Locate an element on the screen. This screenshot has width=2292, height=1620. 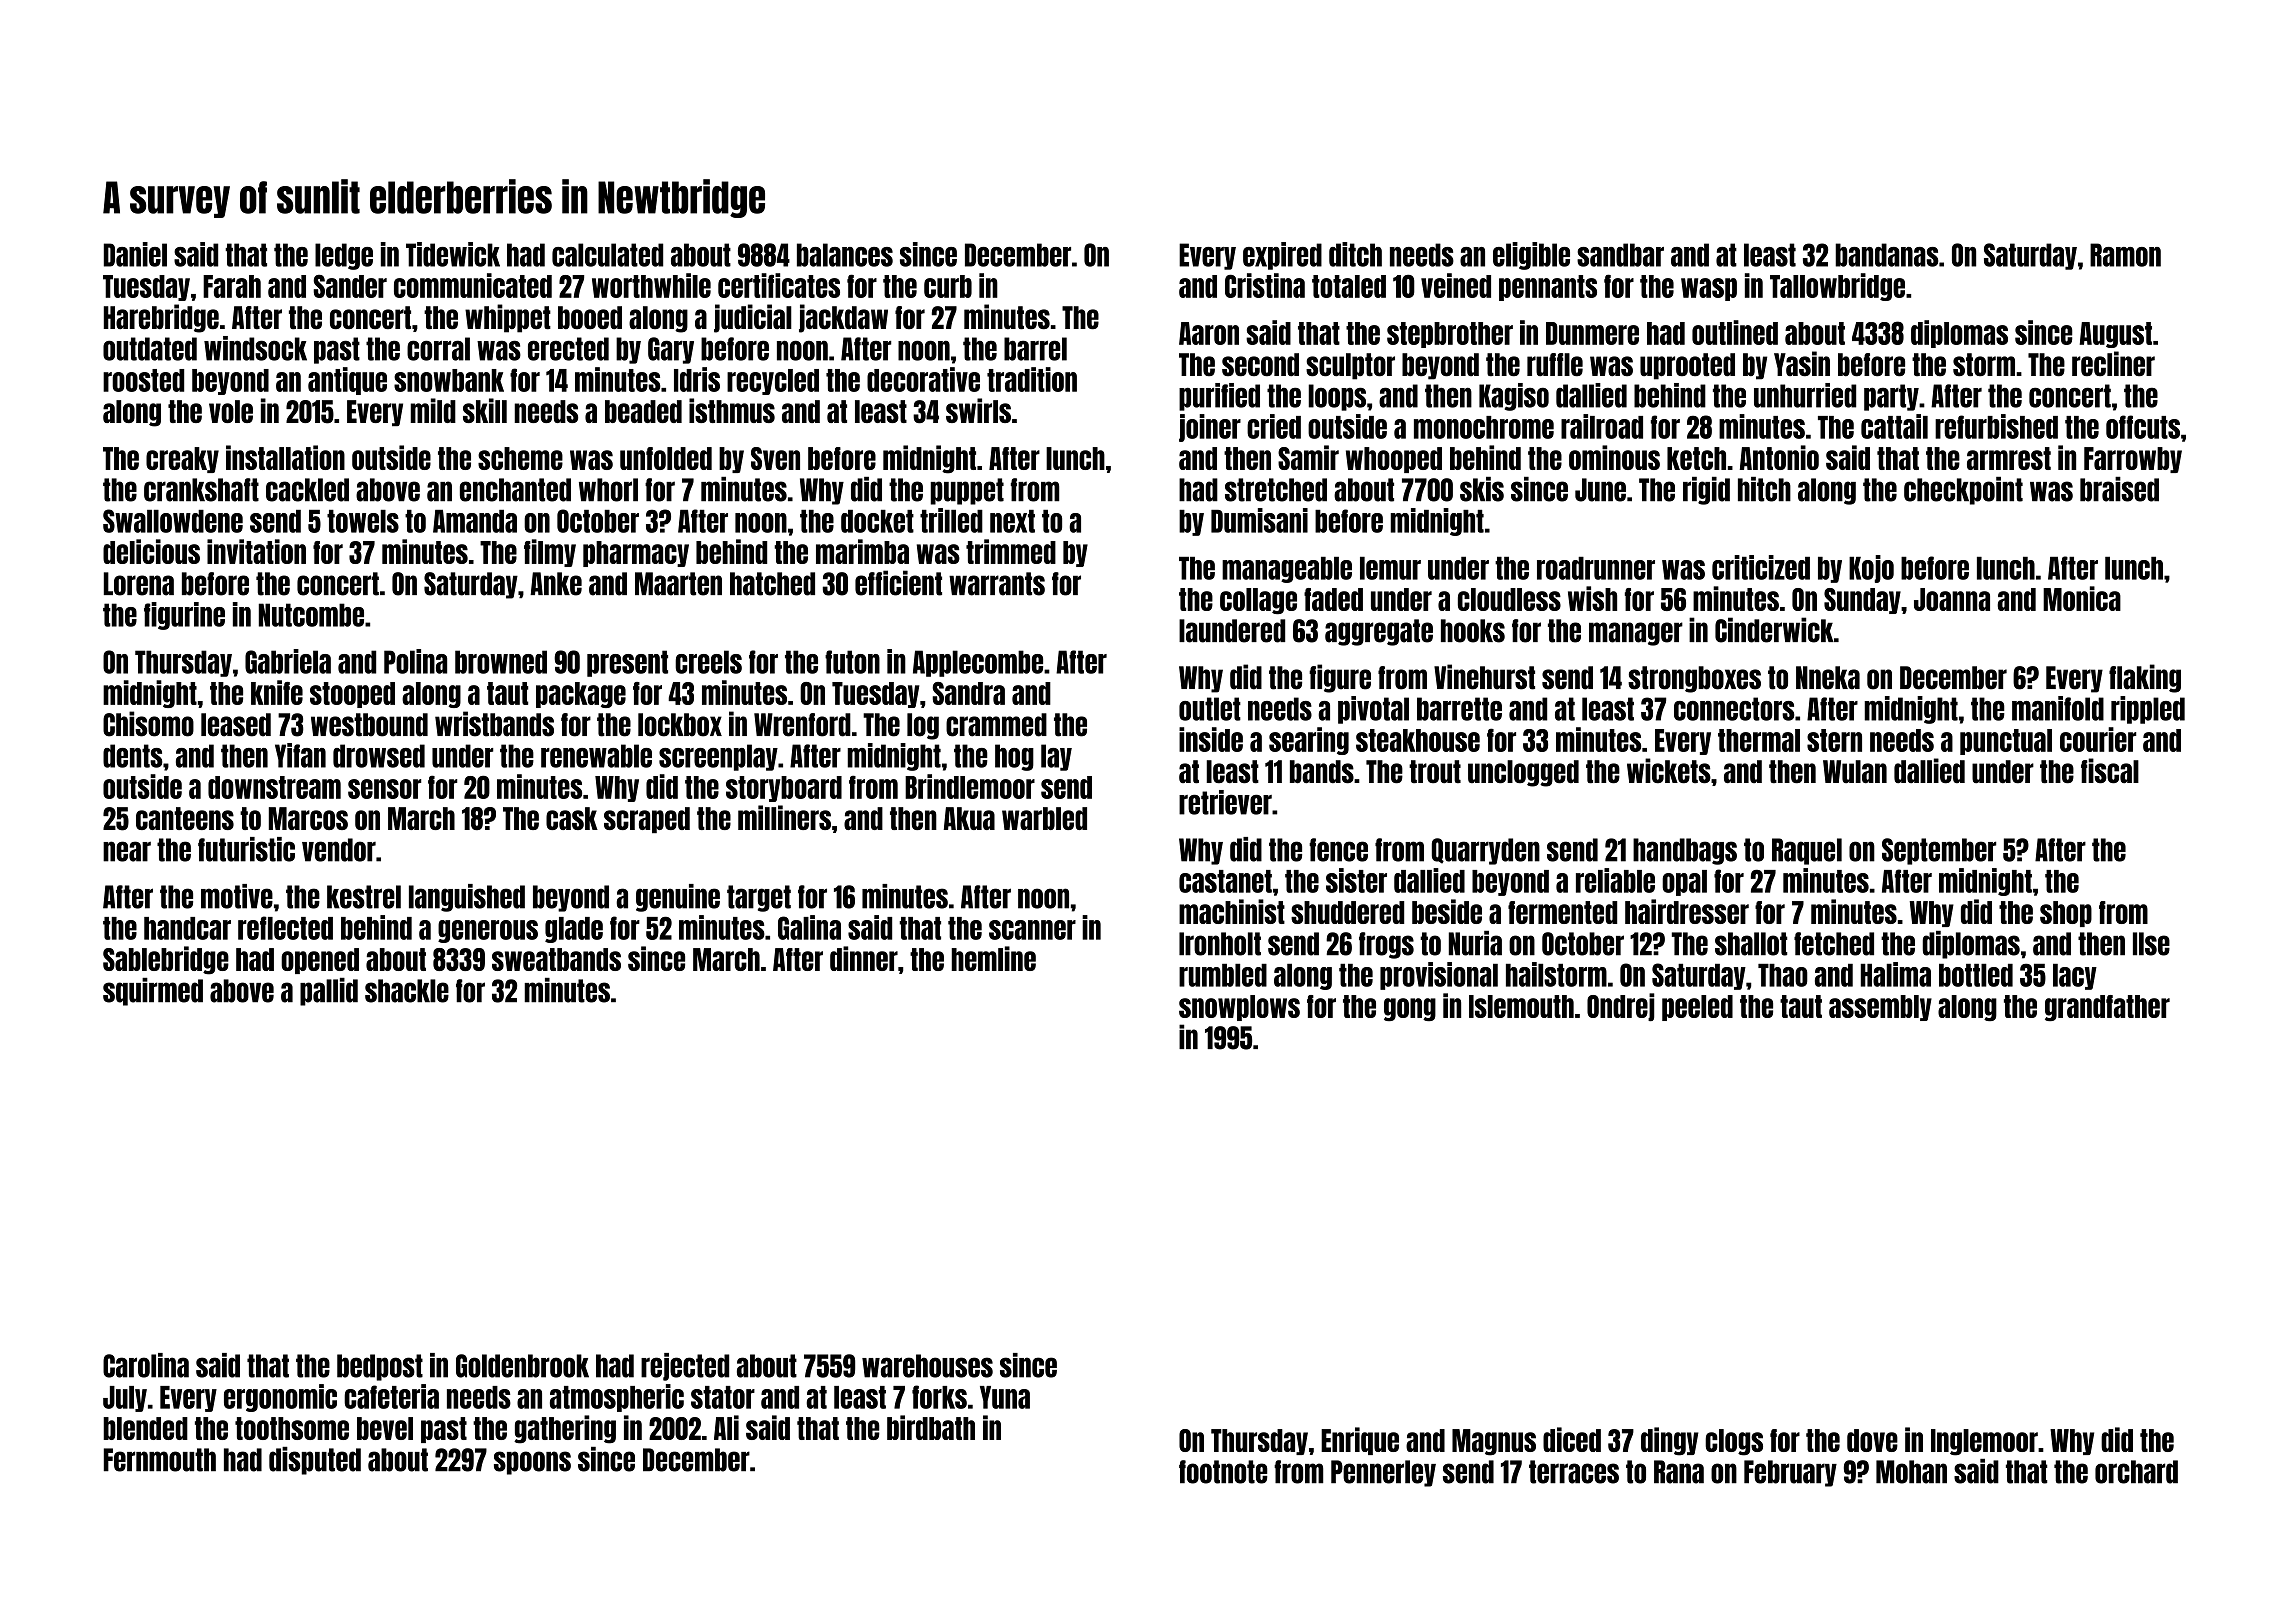
target is located at coordinates (759, 898).
